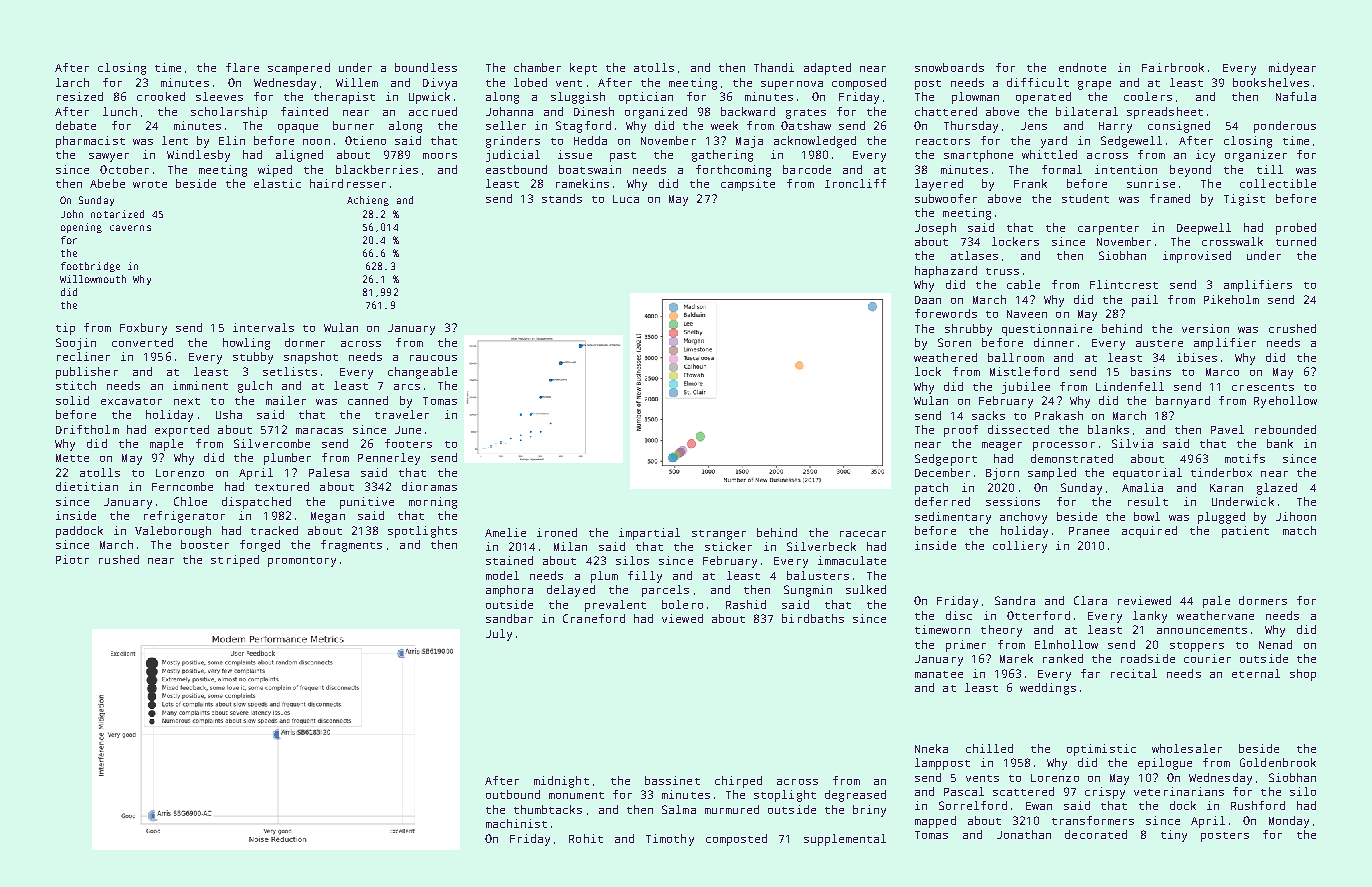  Describe the element at coordinates (1231, 299) in the page. I see `Pikeholm` at that location.
